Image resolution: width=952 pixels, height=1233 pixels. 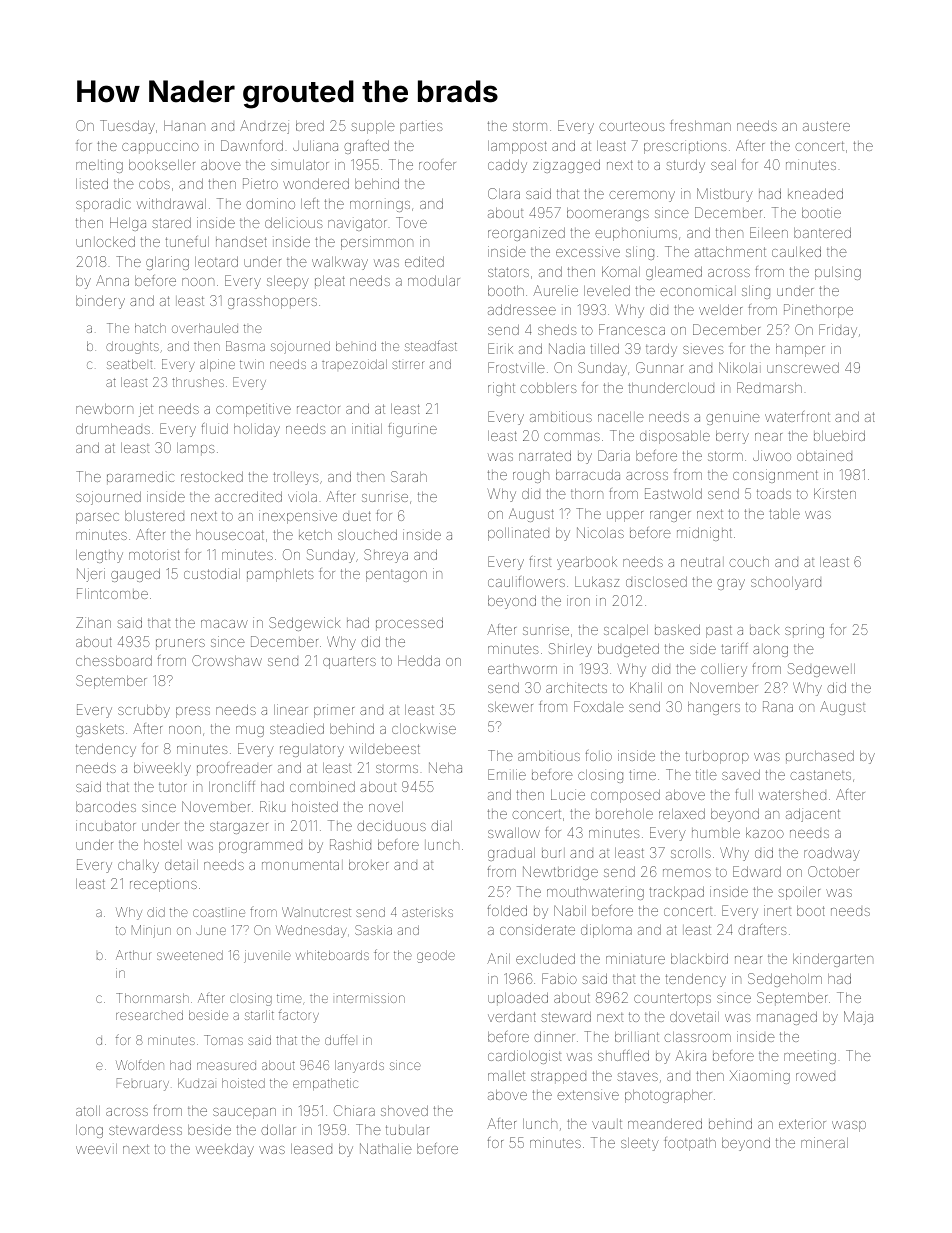 What do you see at coordinates (714, 708) in the document?
I see `hangers` at bounding box center [714, 708].
